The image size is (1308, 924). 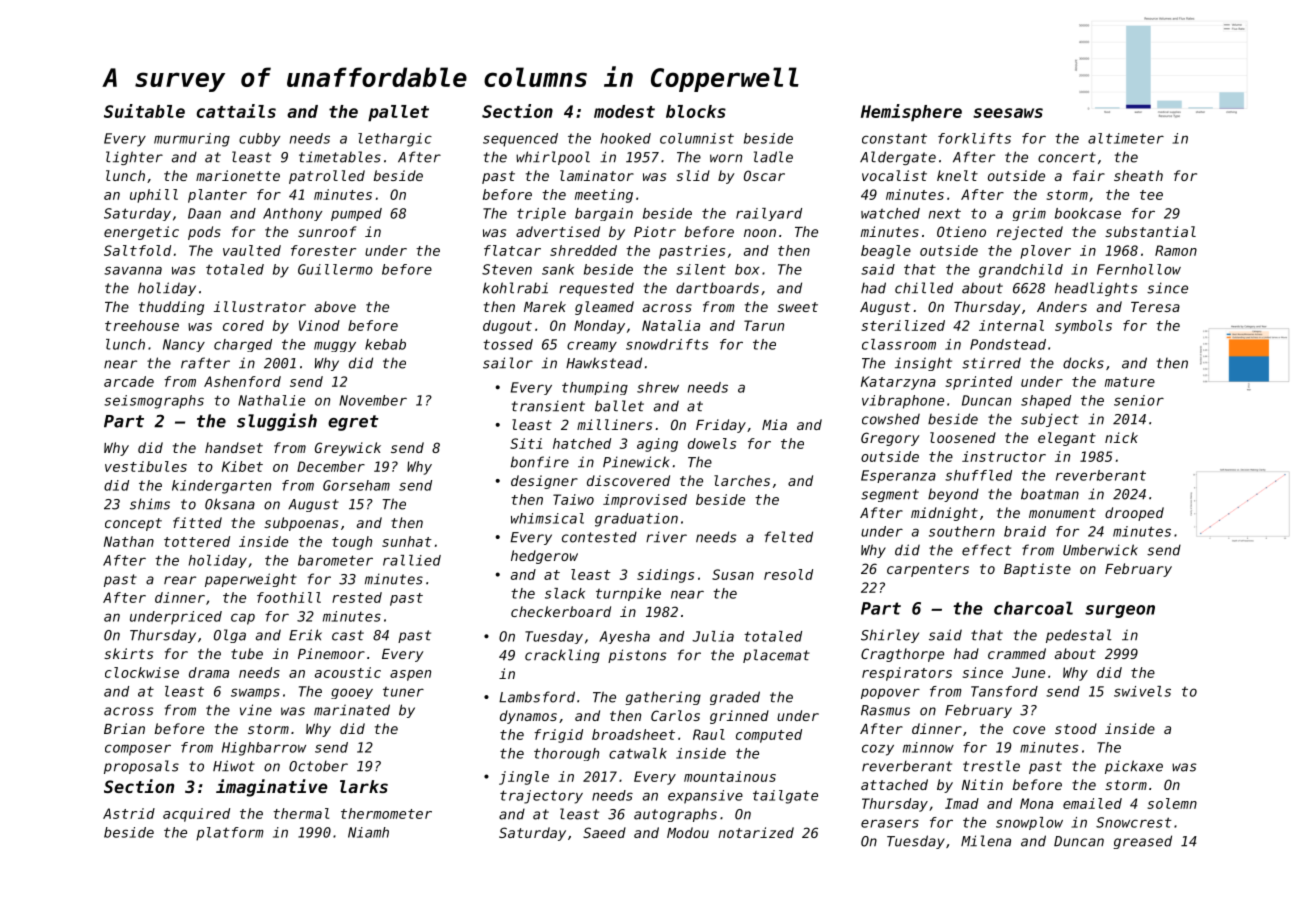 What do you see at coordinates (1126, 138) in the screenshot?
I see `altimeter` at bounding box center [1126, 138].
